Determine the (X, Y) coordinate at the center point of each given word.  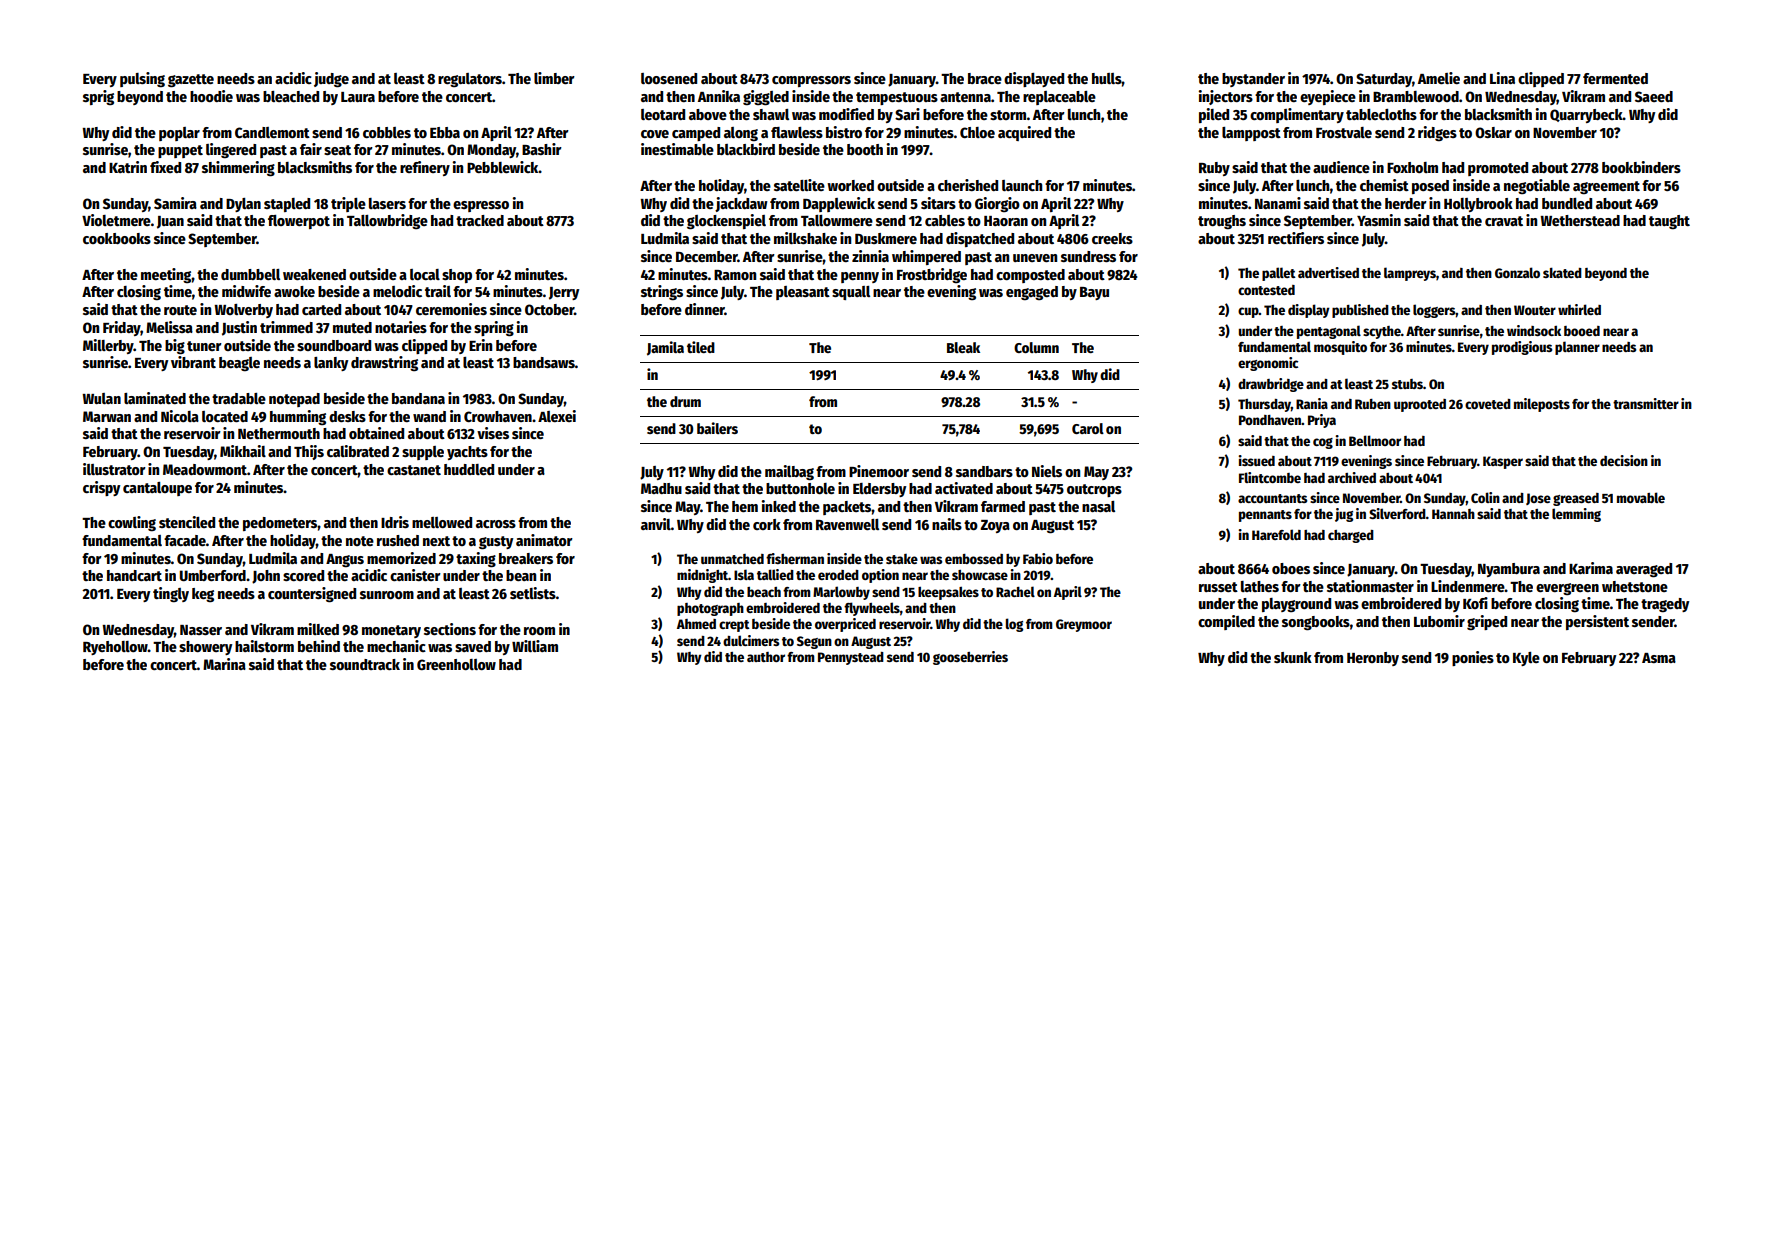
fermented (1615, 78)
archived (1352, 477)
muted (352, 327)
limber (554, 78)
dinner (705, 309)
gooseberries (970, 658)
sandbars (984, 471)
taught (1669, 222)
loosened (669, 78)
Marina (224, 664)
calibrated (358, 451)
